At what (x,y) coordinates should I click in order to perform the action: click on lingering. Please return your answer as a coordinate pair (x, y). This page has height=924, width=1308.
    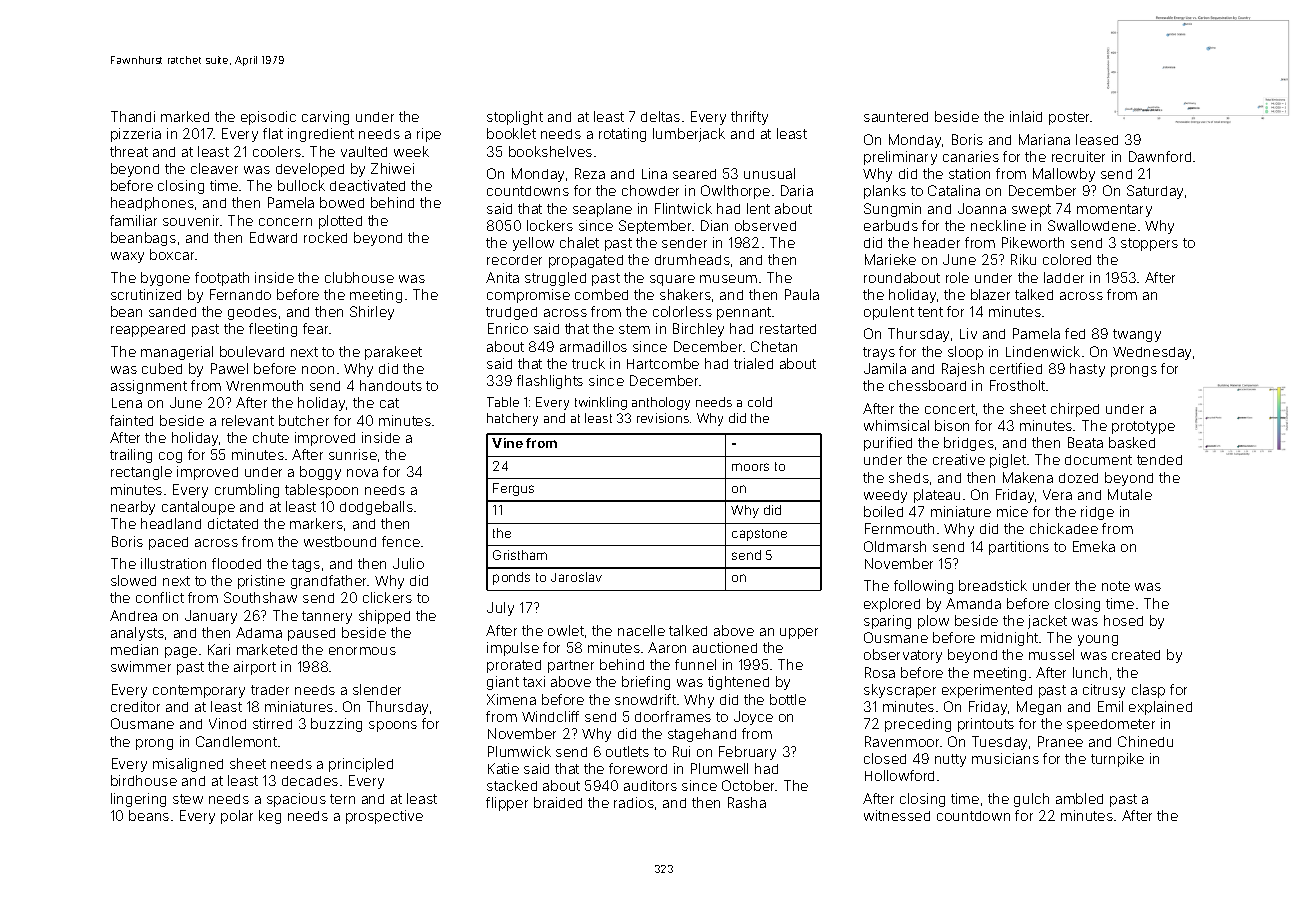
    Looking at the image, I should click on (138, 800).
